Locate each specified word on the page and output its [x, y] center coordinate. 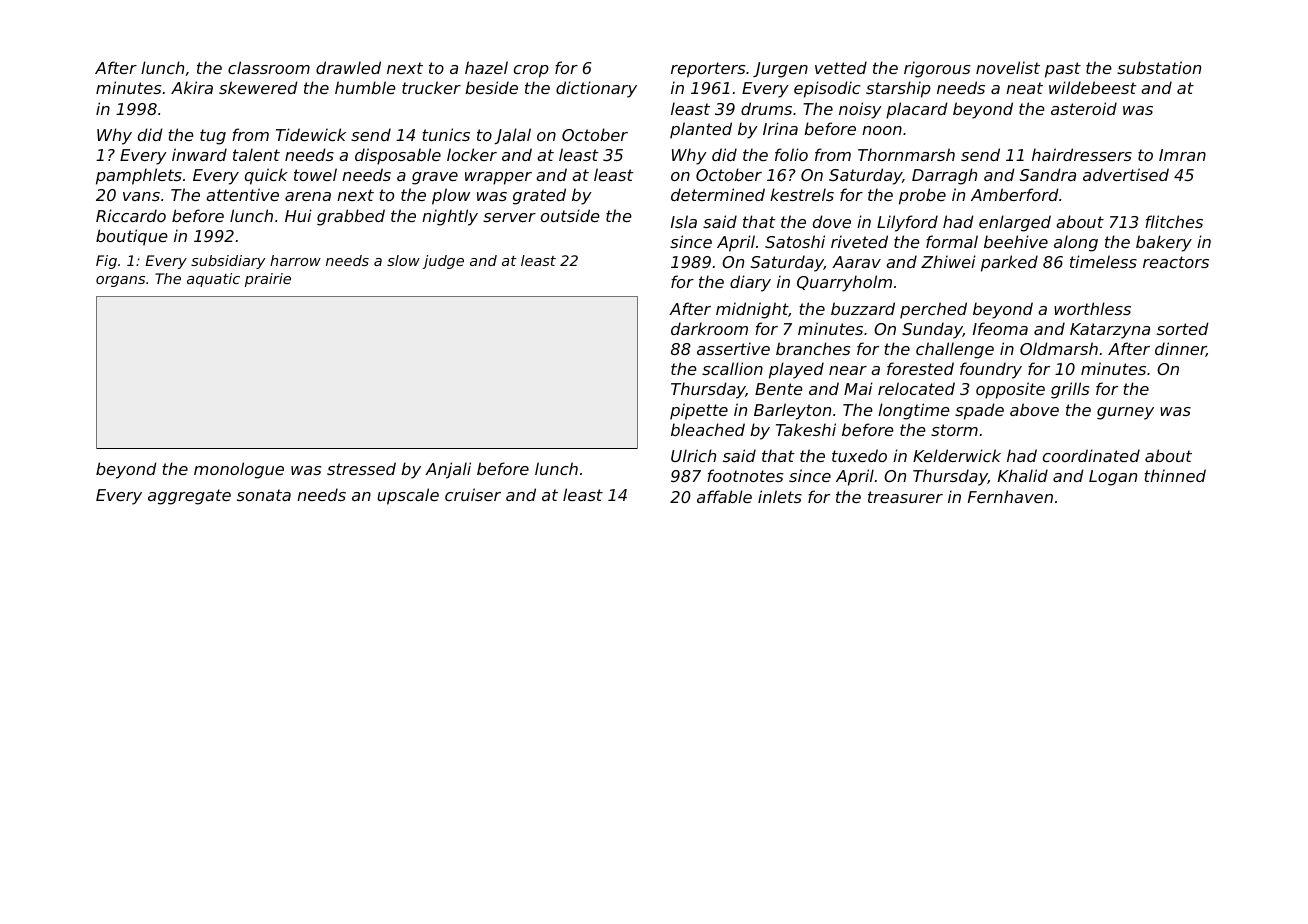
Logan [1113, 478]
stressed [361, 468]
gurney [1125, 413]
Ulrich [693, 455]
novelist [1008, 67]
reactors [1176, 262]
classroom [269, 67]
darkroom [709, 328]
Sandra [1048, 174]
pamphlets [139, 176]
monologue [239, 470]
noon [882, 130]
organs [120, 281]
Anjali [448, 470]
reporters [708, 70]
